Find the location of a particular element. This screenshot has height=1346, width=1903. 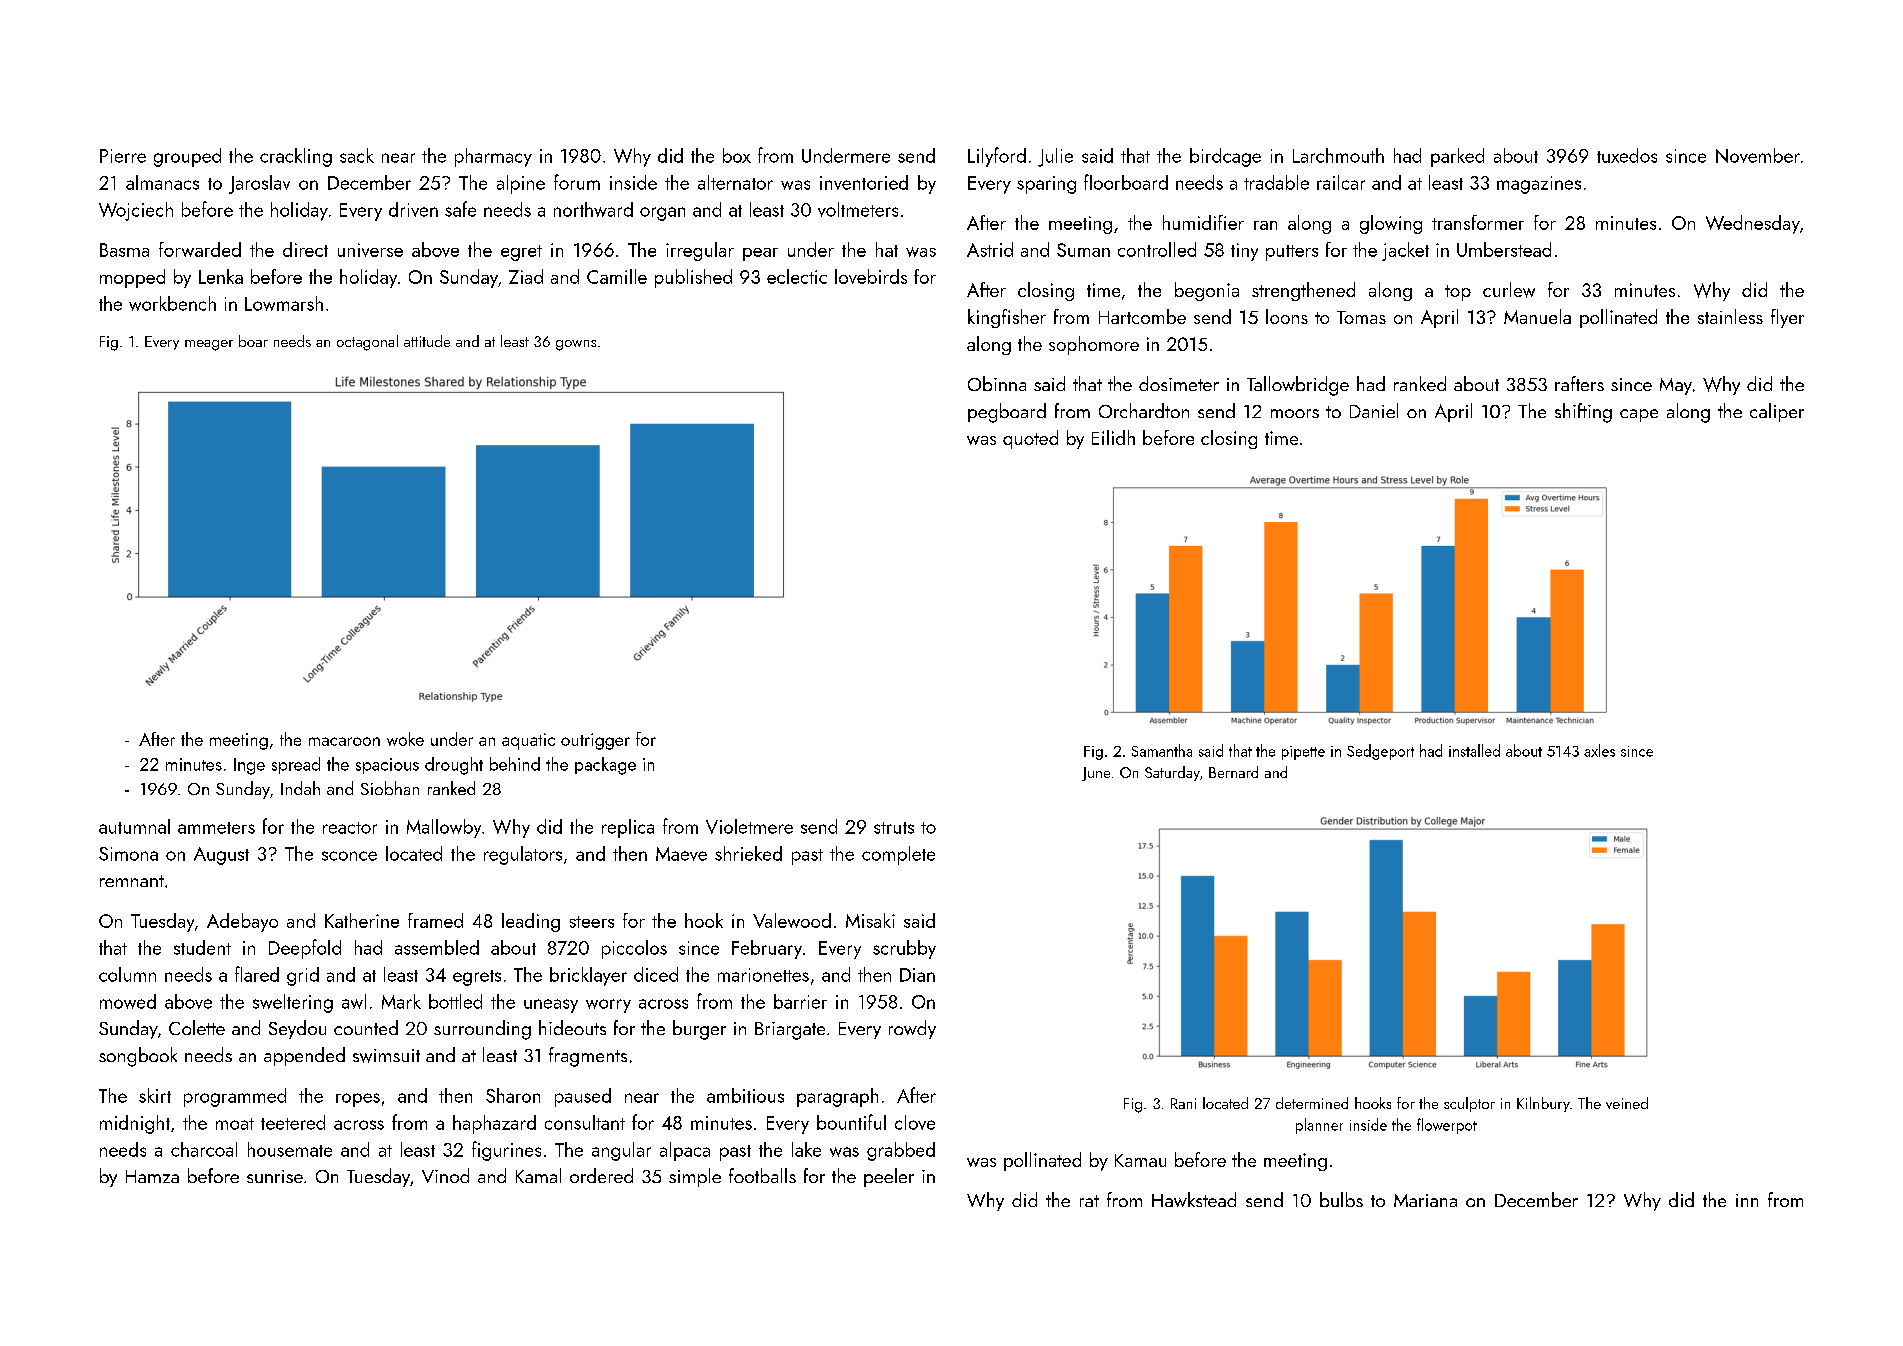

Kilnbury is located at coordinates (1543, 1104).
